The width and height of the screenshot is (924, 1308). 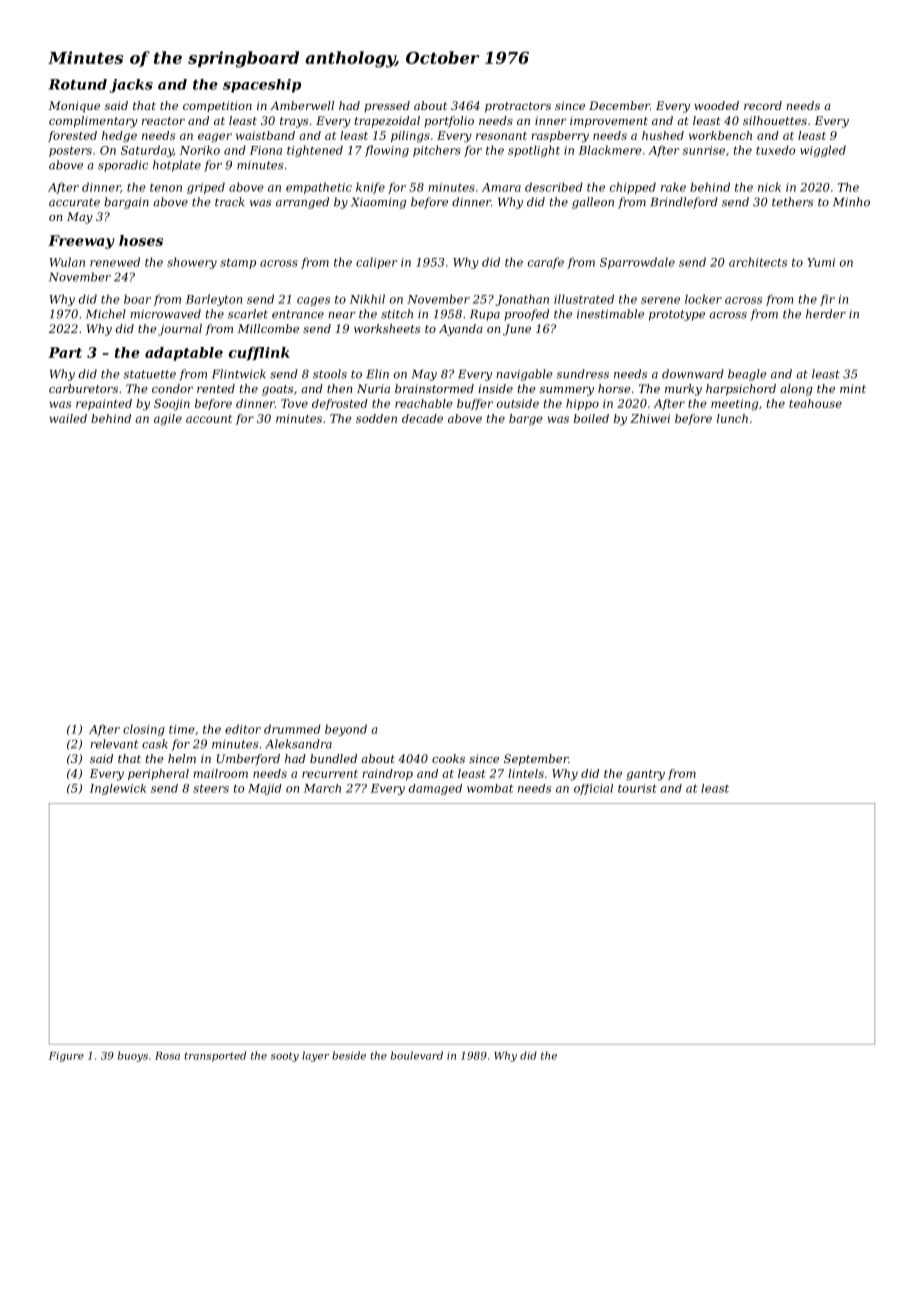 What do you see at coordinates (262, 86) in the screenshot?
I see `spaceship` at bounding box center [262, 86].
